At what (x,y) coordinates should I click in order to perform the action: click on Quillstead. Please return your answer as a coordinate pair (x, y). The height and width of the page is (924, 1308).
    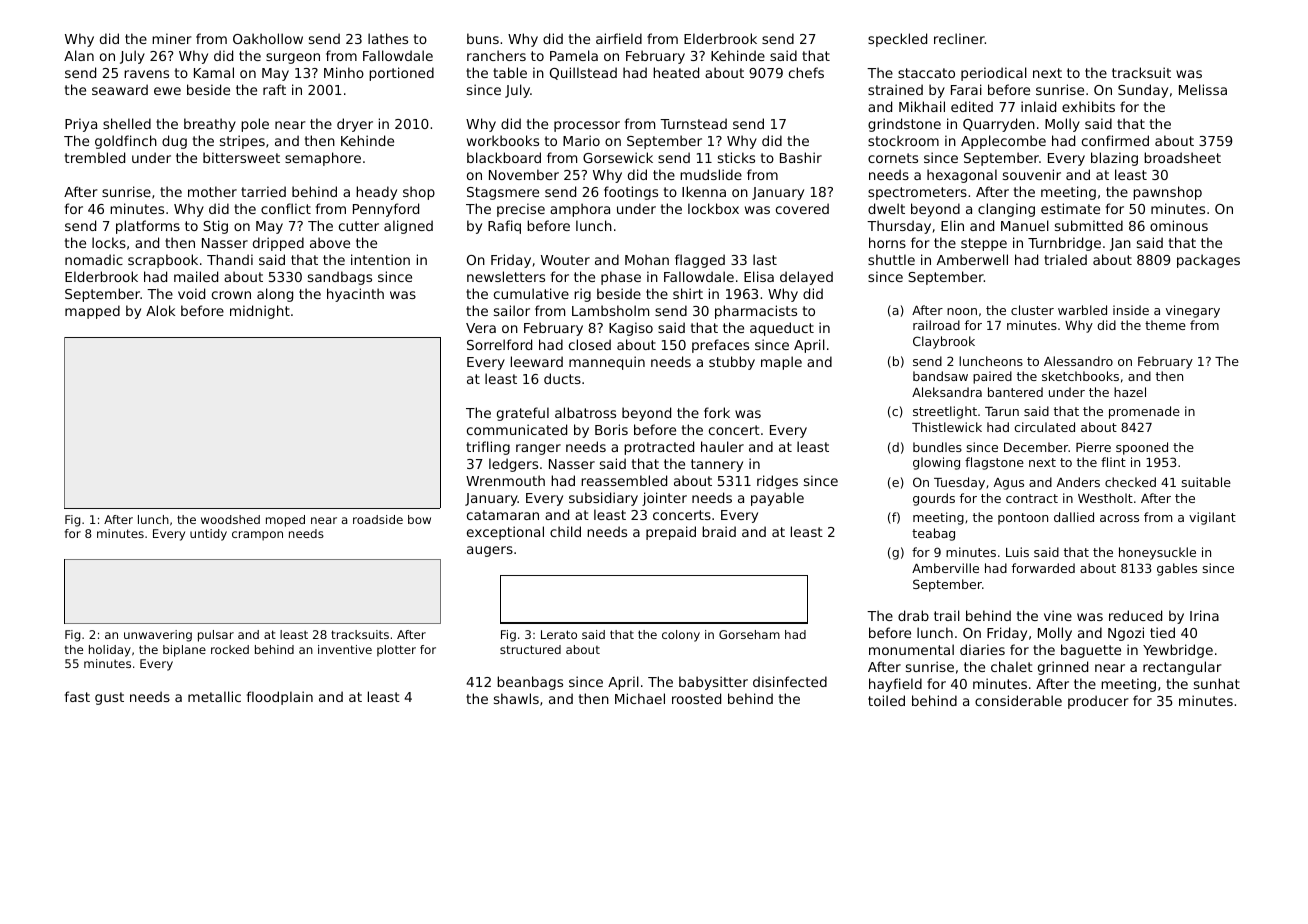
    Looking at the image, I should click on (583, 73).
